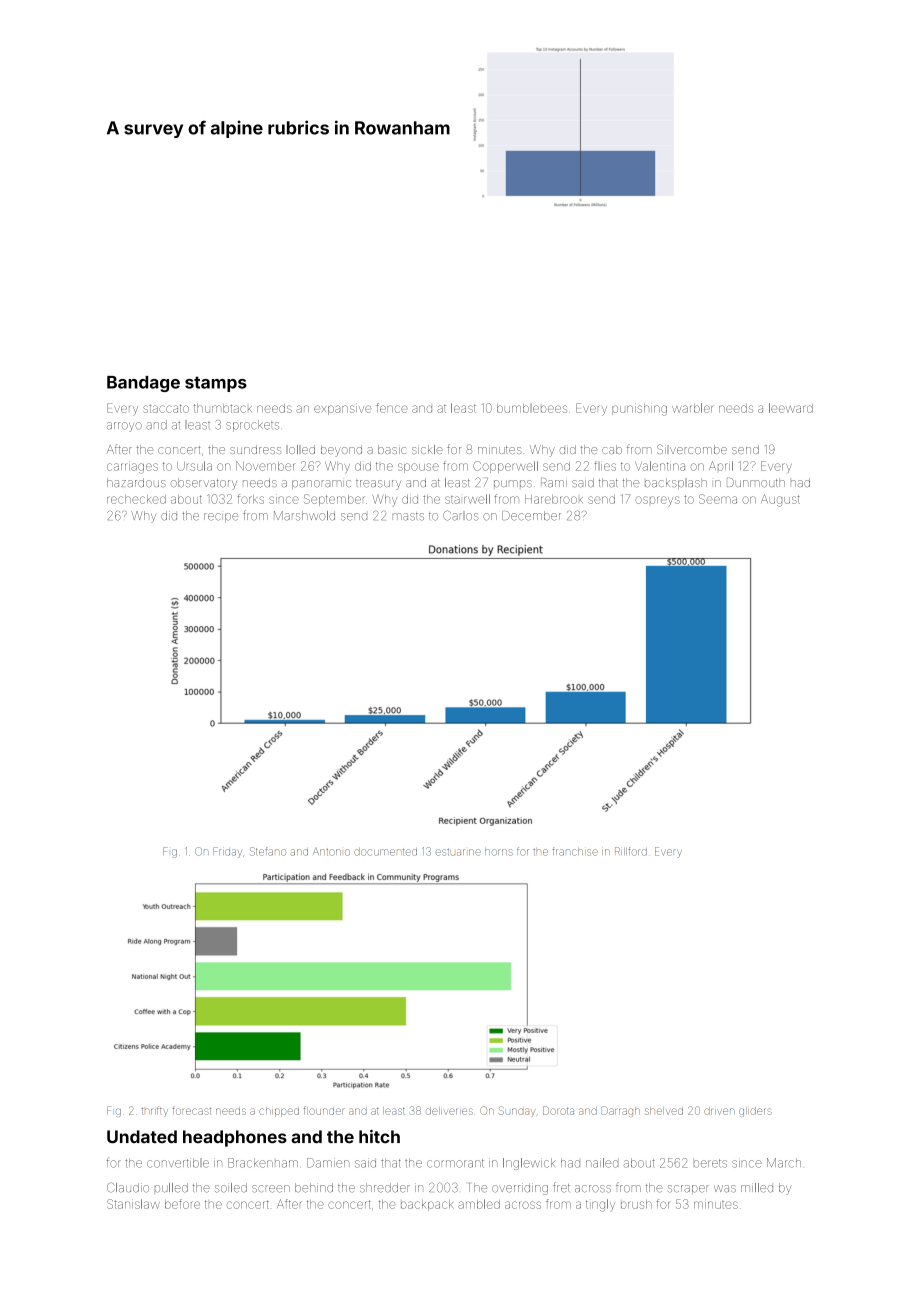  Describe the element at coordinates (791, 408) in the page. I see `leeward` at that location.
